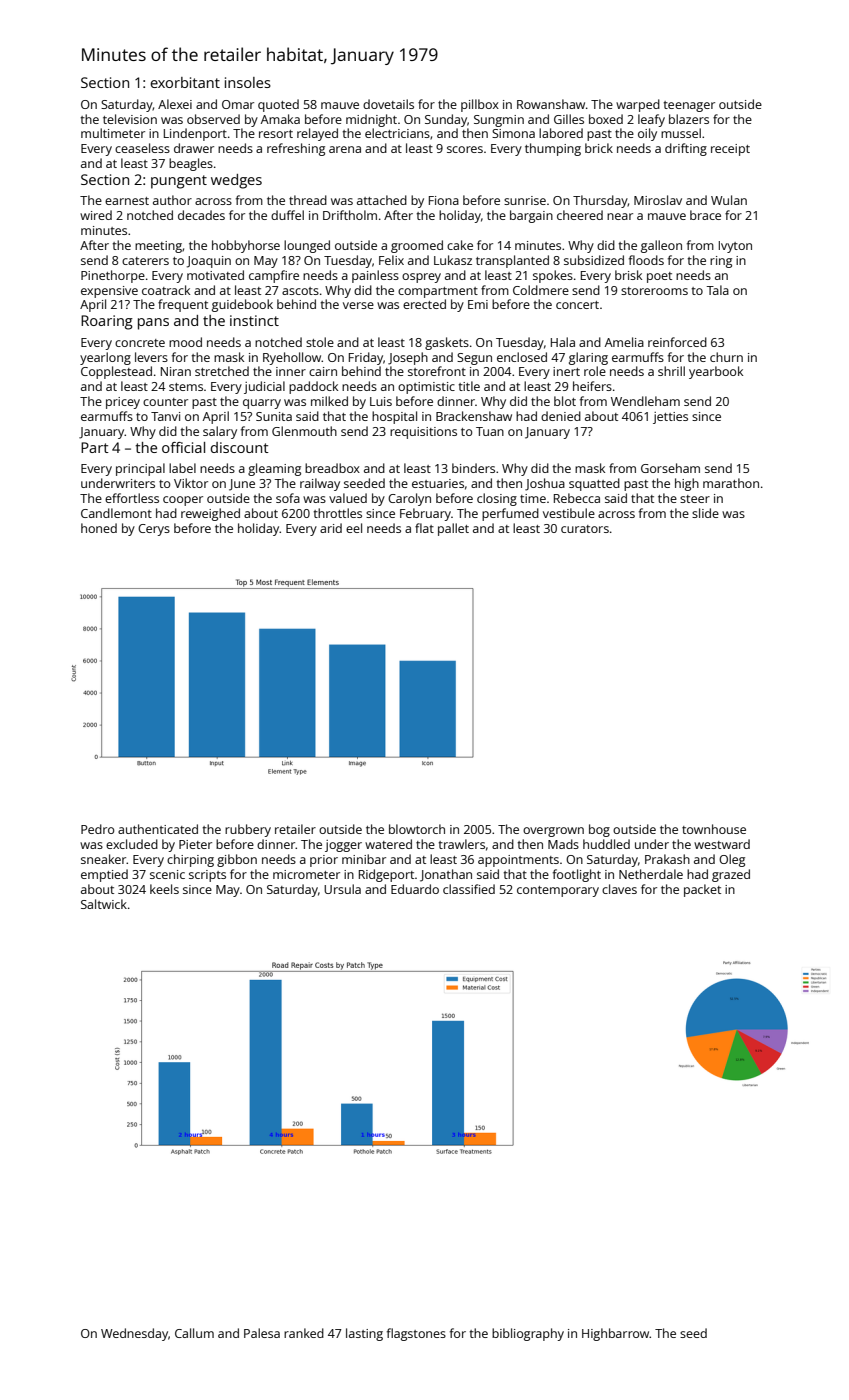  I want to click on warped, so click(638, 105).
